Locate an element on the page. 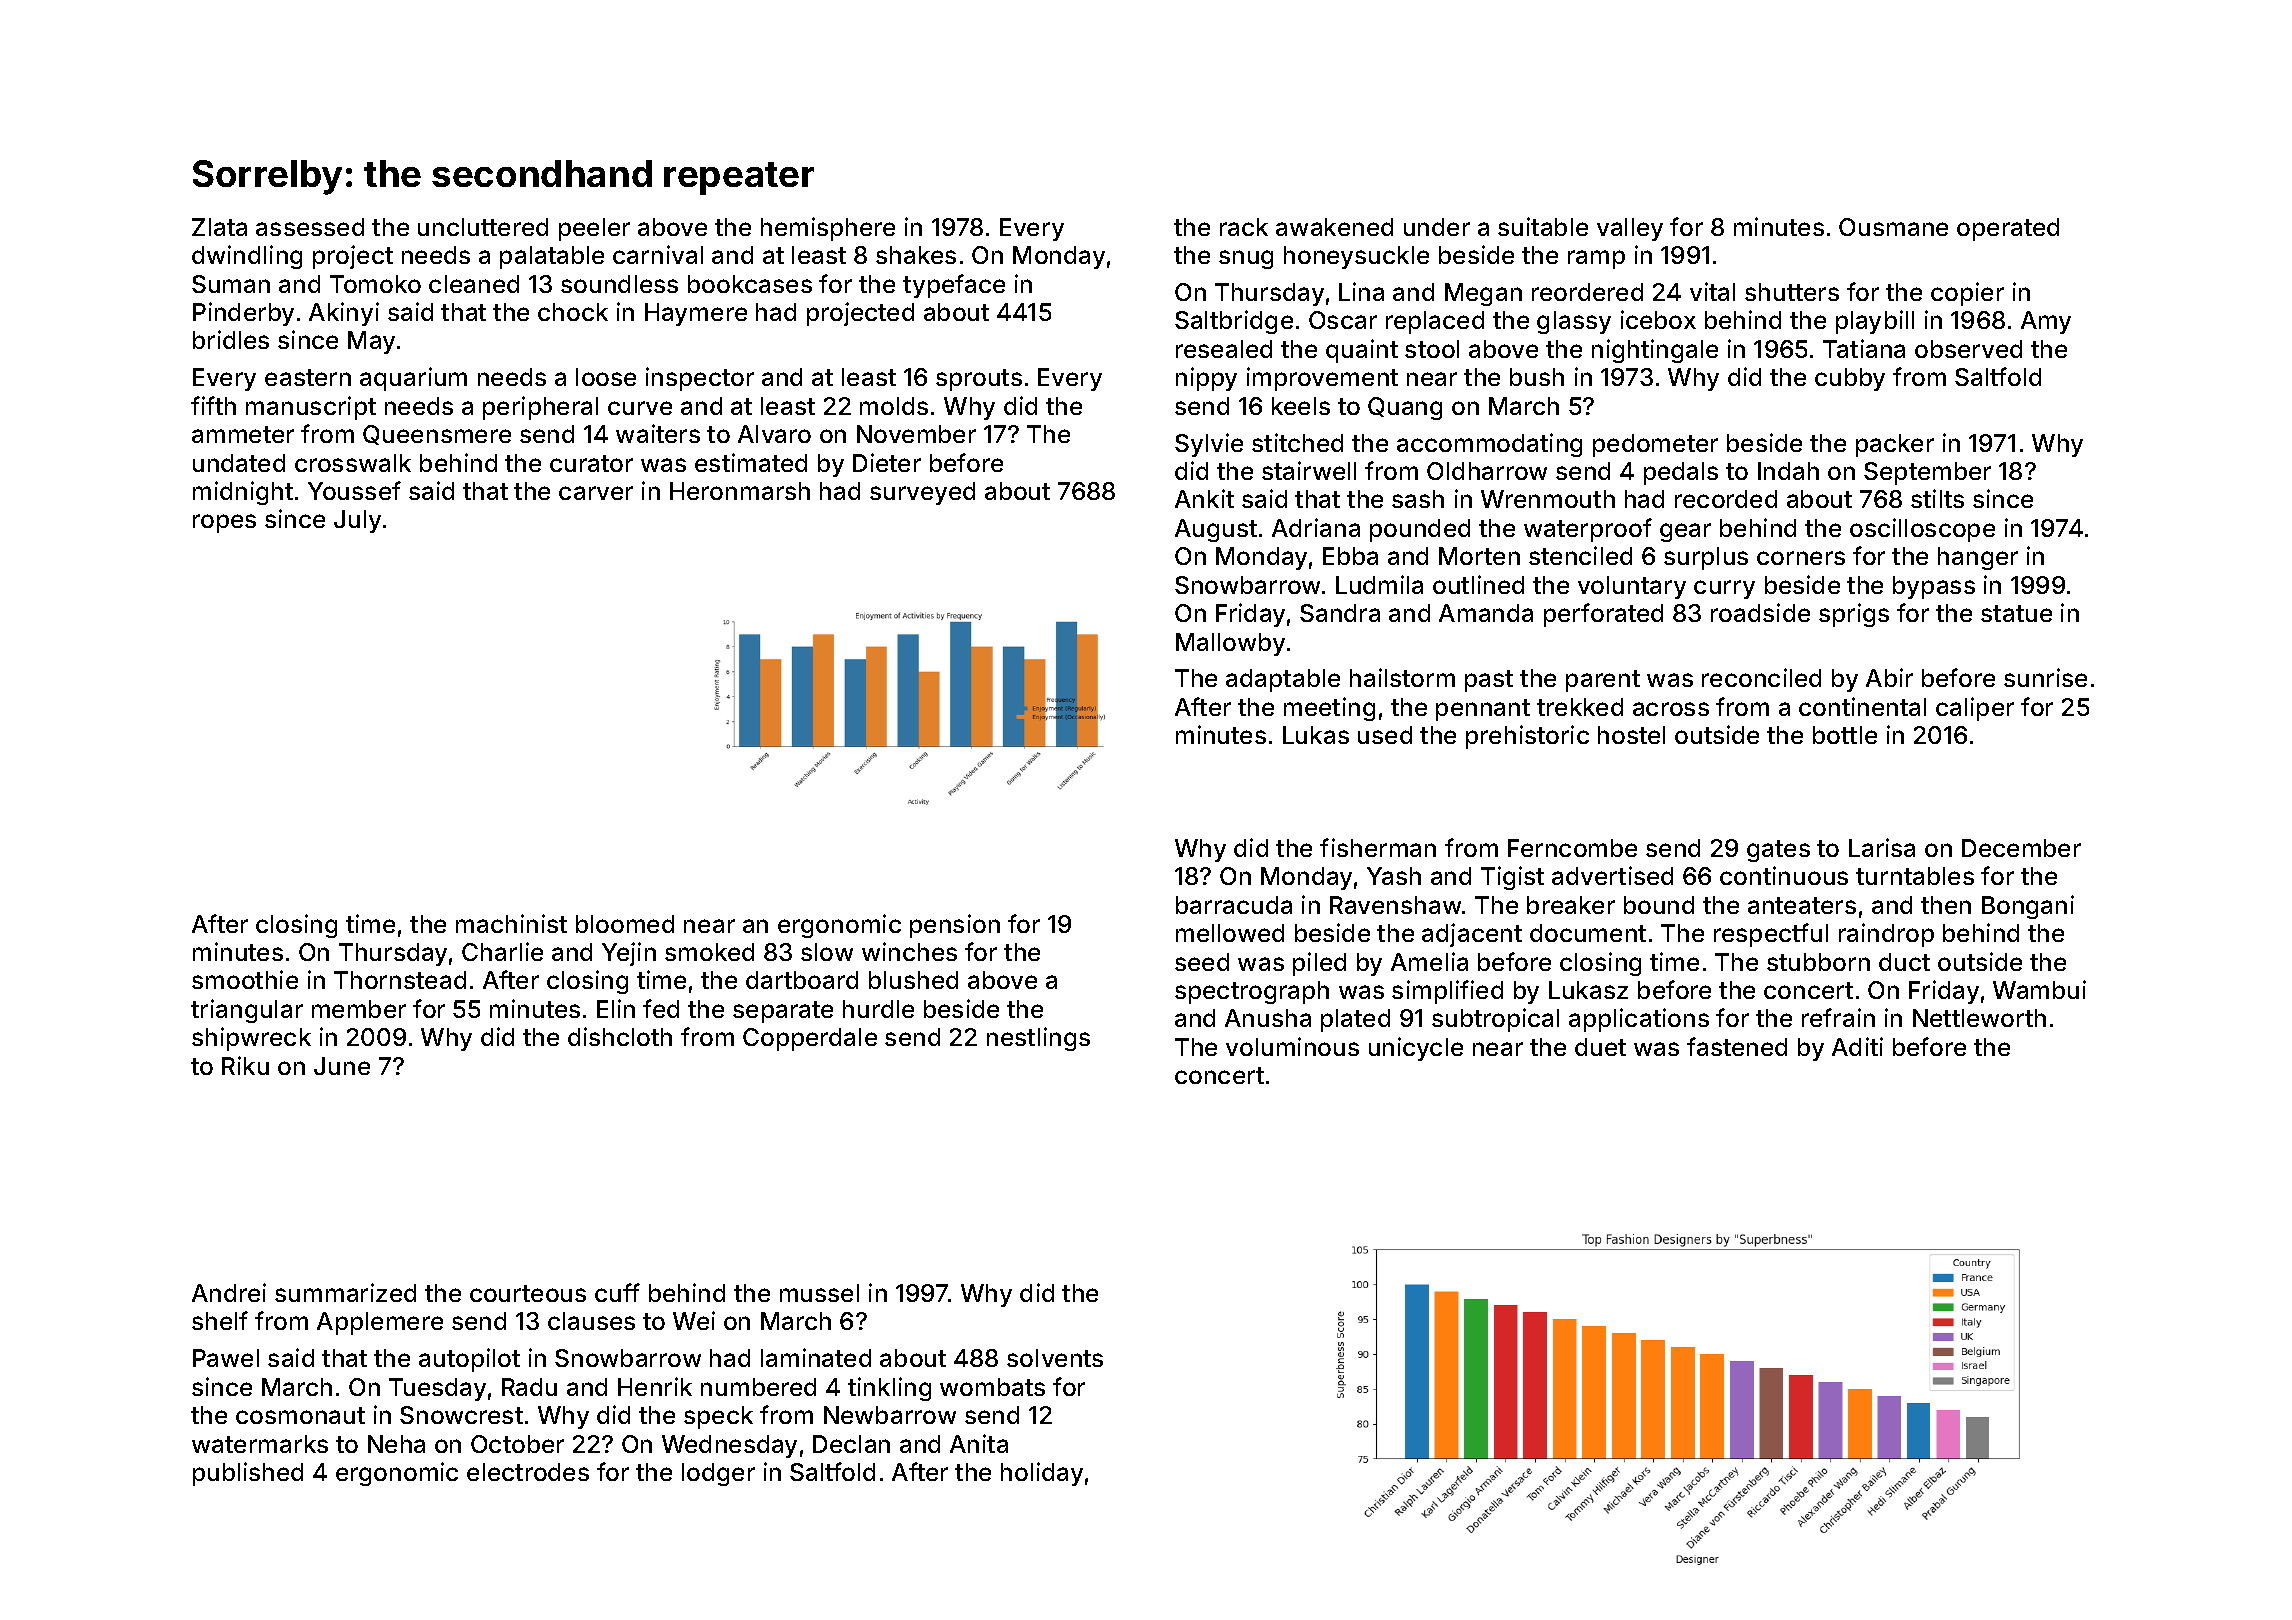 The height and width of the page is (1620, 2292). lodger is located at coordinates (718, 1474).
